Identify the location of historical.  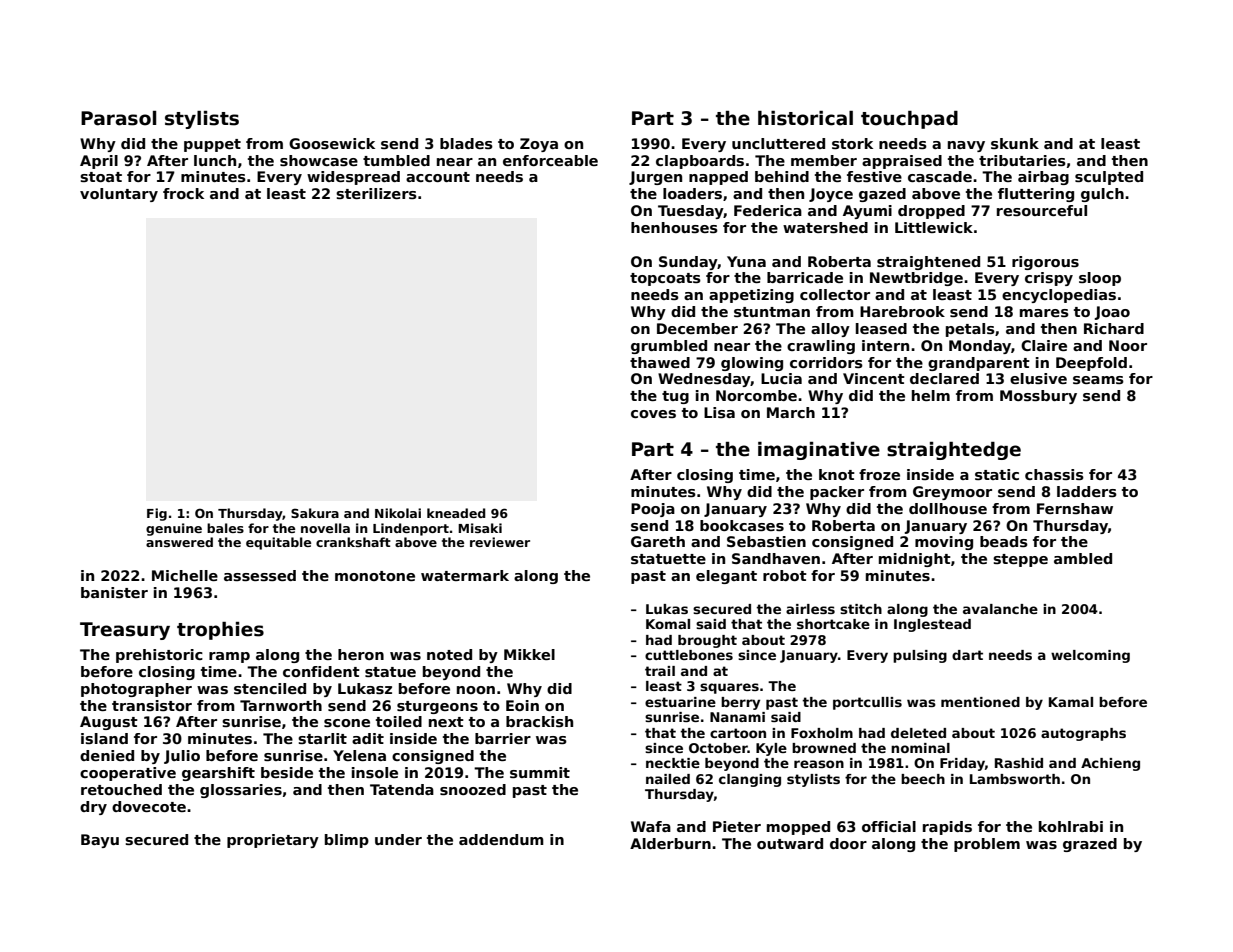
(805, 118).
